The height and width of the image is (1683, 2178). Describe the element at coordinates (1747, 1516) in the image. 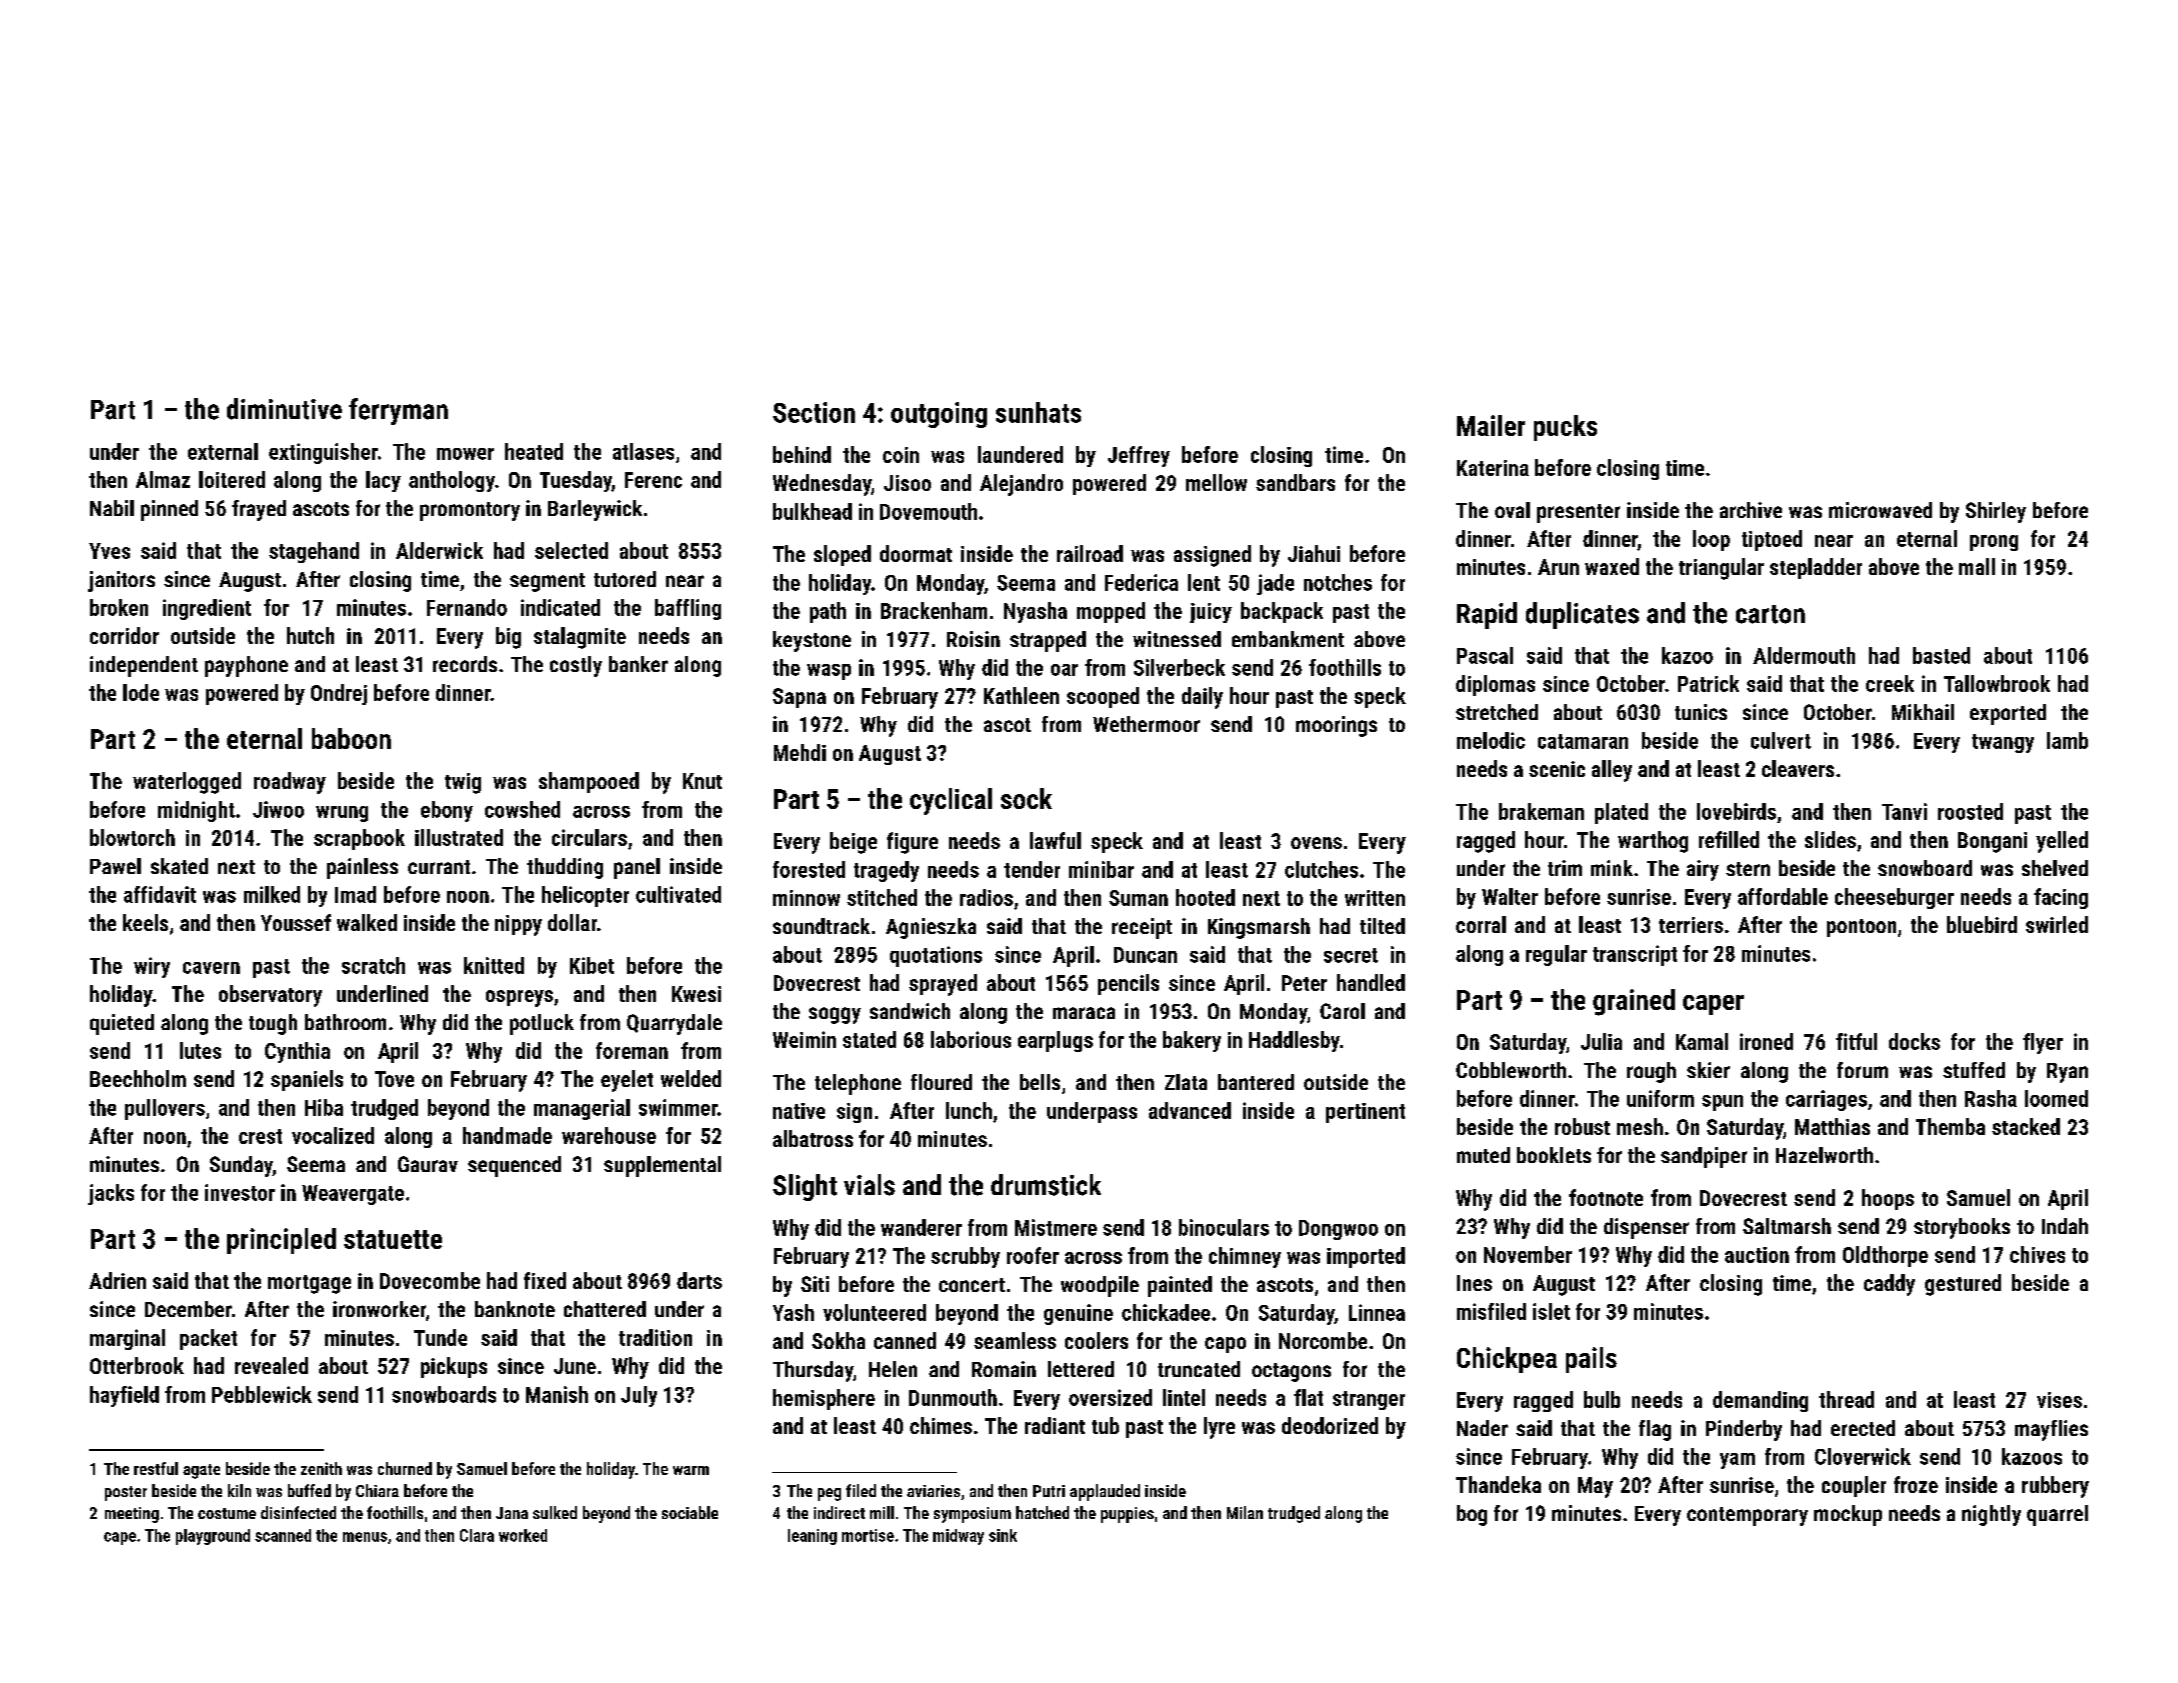

I see `contemporary` at that location.
